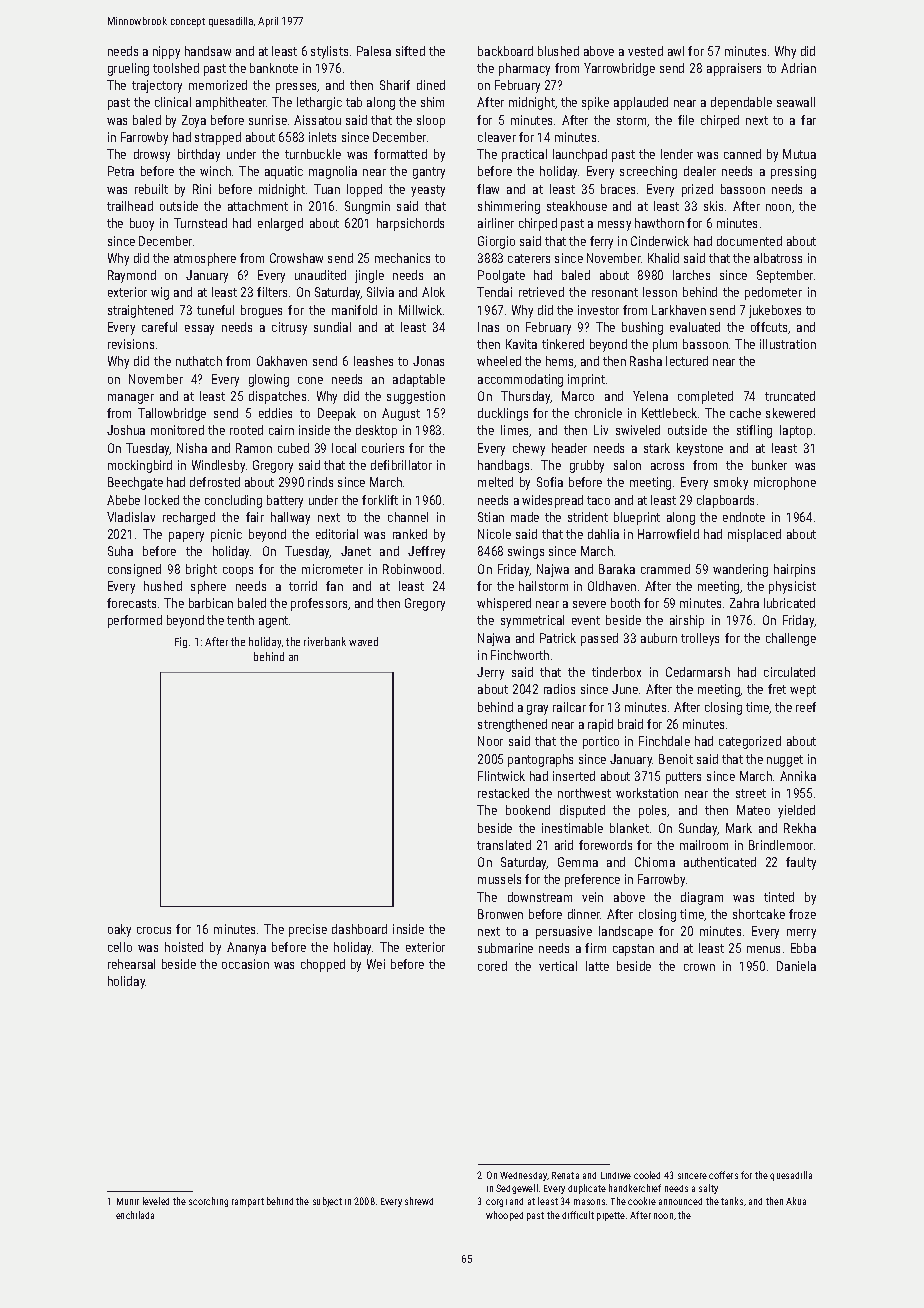  Describe the element at coordinates (796, 431) in the image. I see `laptop` at that location.
